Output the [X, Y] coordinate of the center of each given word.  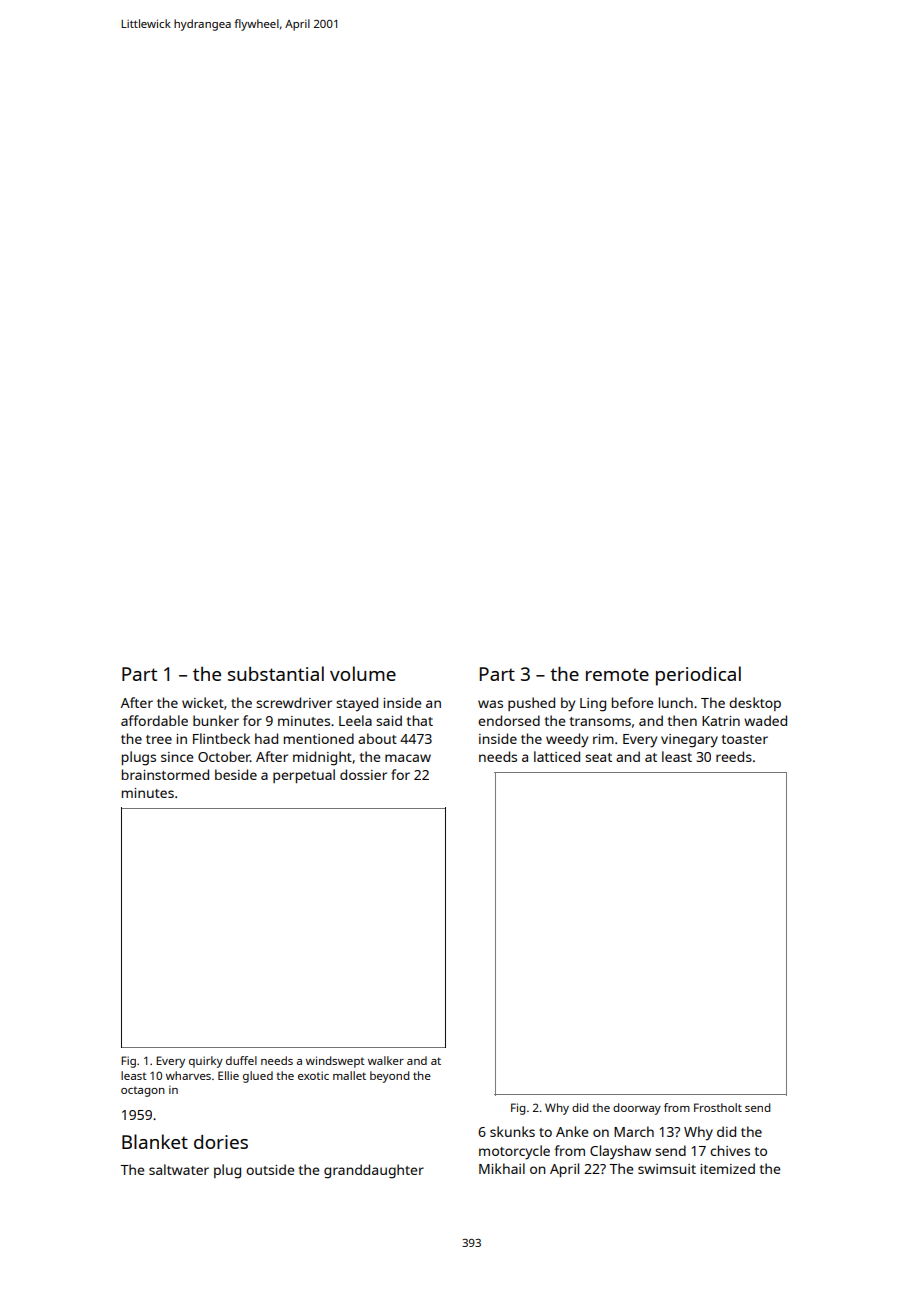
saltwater [179, 1169]
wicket [203, 702]
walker [386, 1060]
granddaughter [374, 1171]
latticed [557, 756]
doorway [637, 1109]
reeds [734, 756]
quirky [206, 1062]
